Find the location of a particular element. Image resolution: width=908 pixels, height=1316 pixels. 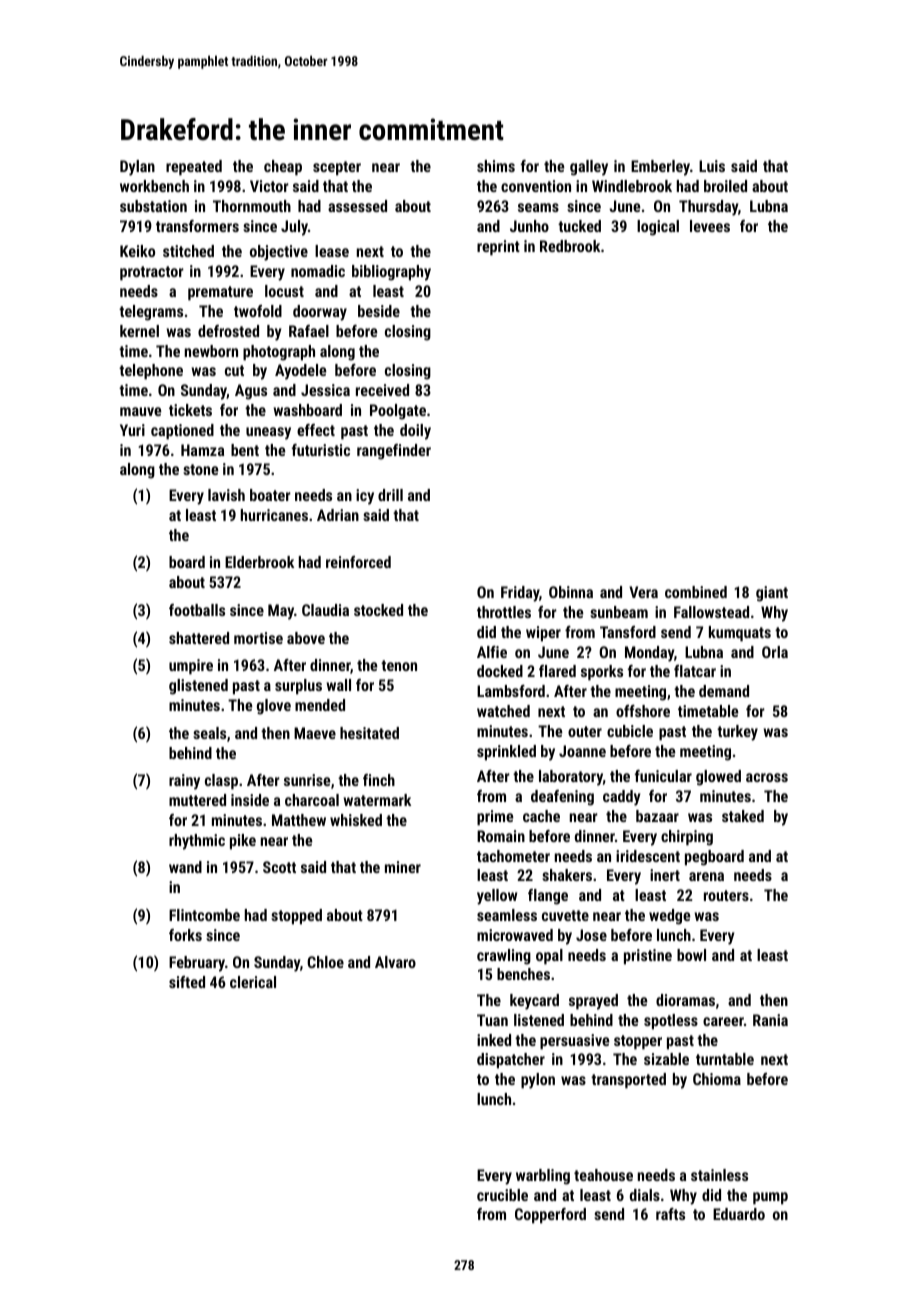

seals is located at coordinates (209, 733).
